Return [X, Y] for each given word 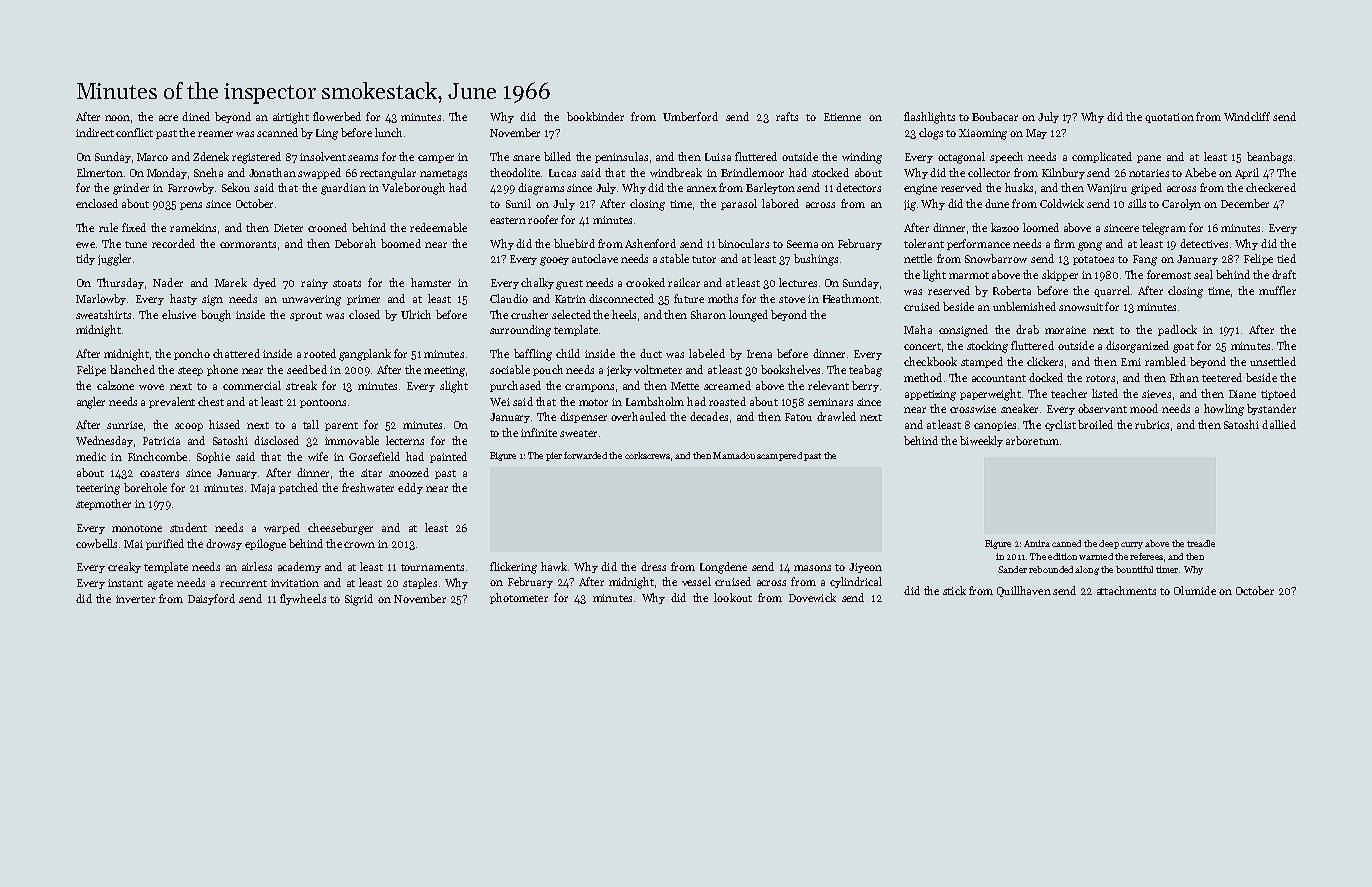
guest [569, 285]
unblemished [1024, 306]
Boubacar [995, 116]
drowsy [224, 544]
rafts [787, 116]
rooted [320, 353]
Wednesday [104, 441]
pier [554, 456]
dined [196, 116]
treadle [1201, 543]
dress [653, 566]
